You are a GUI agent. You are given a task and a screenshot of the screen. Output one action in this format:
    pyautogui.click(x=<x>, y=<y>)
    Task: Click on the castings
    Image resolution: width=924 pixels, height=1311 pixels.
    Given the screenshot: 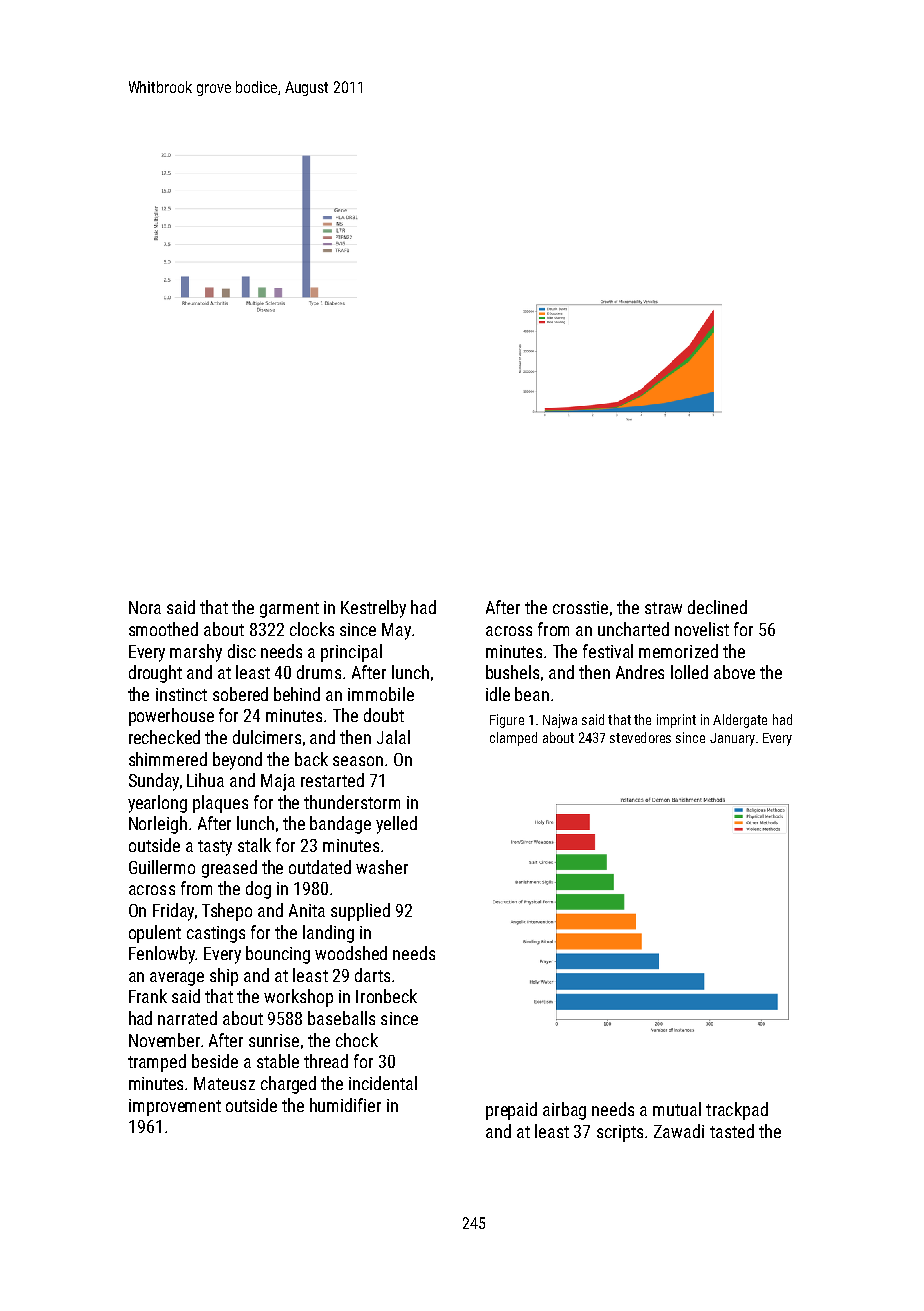 What is the action you would take?
    pyautogui.click(x=216, y=934)
